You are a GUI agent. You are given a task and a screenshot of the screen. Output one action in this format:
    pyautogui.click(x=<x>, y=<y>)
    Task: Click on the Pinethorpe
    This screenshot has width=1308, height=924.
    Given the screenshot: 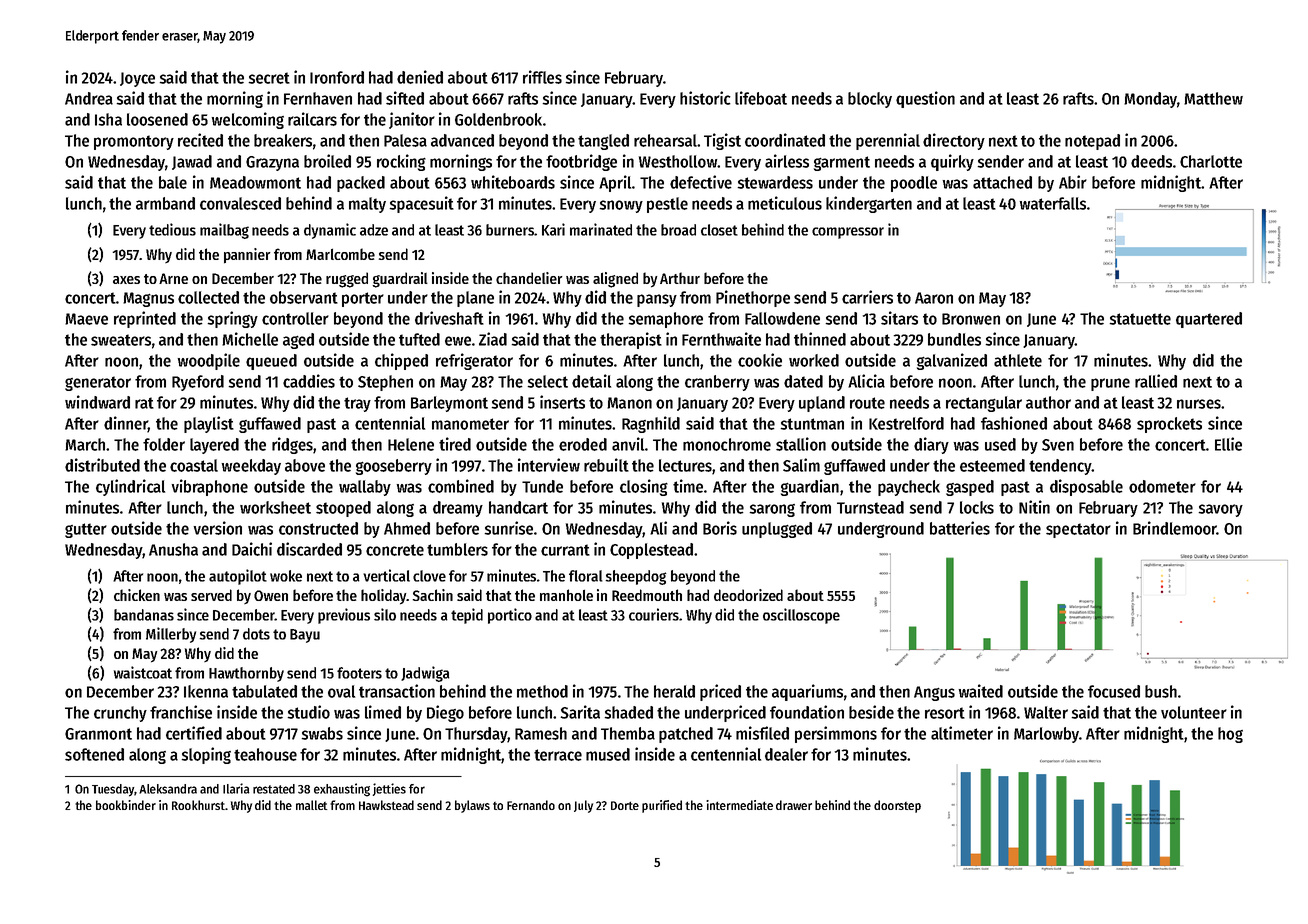 What is the action you would take?
    pyautogui.click(x=753, y=298)
